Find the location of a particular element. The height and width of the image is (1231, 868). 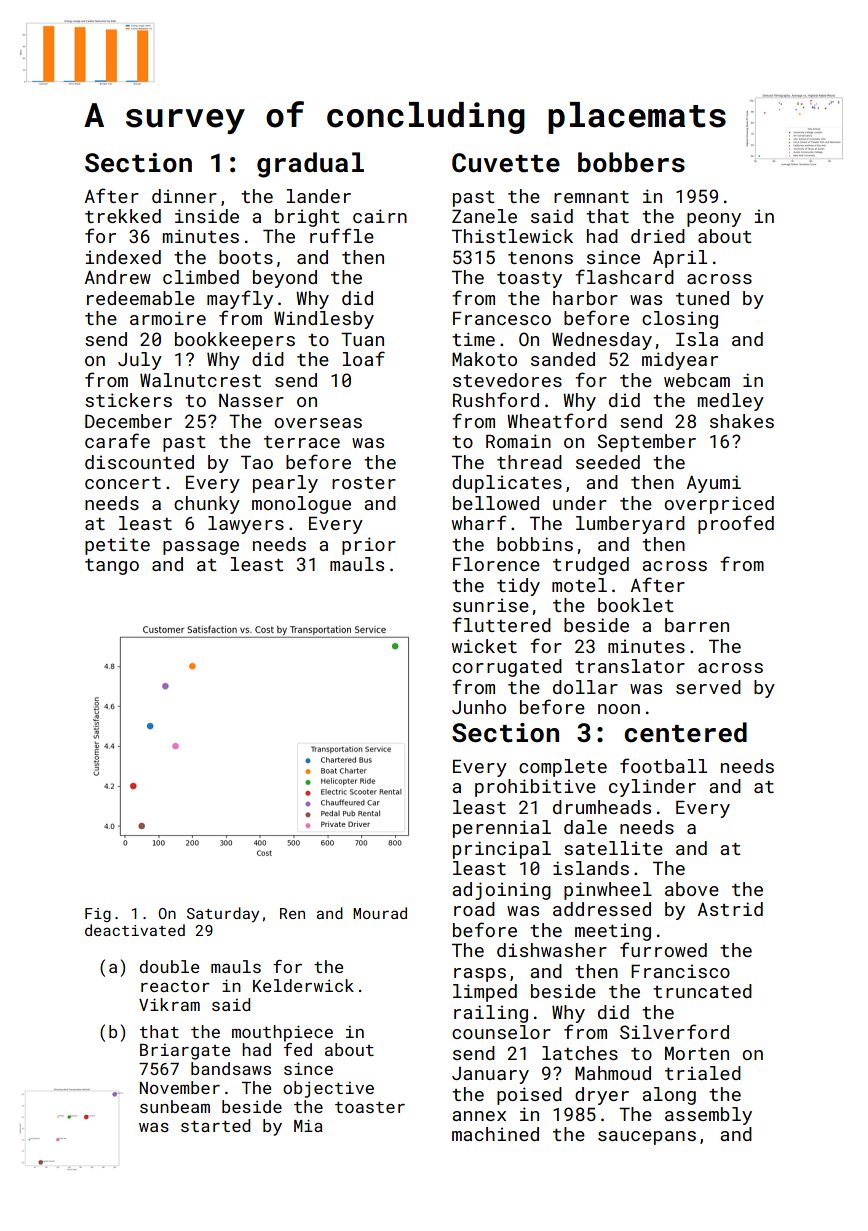

toaster is located at coordinates (370, 1107).
